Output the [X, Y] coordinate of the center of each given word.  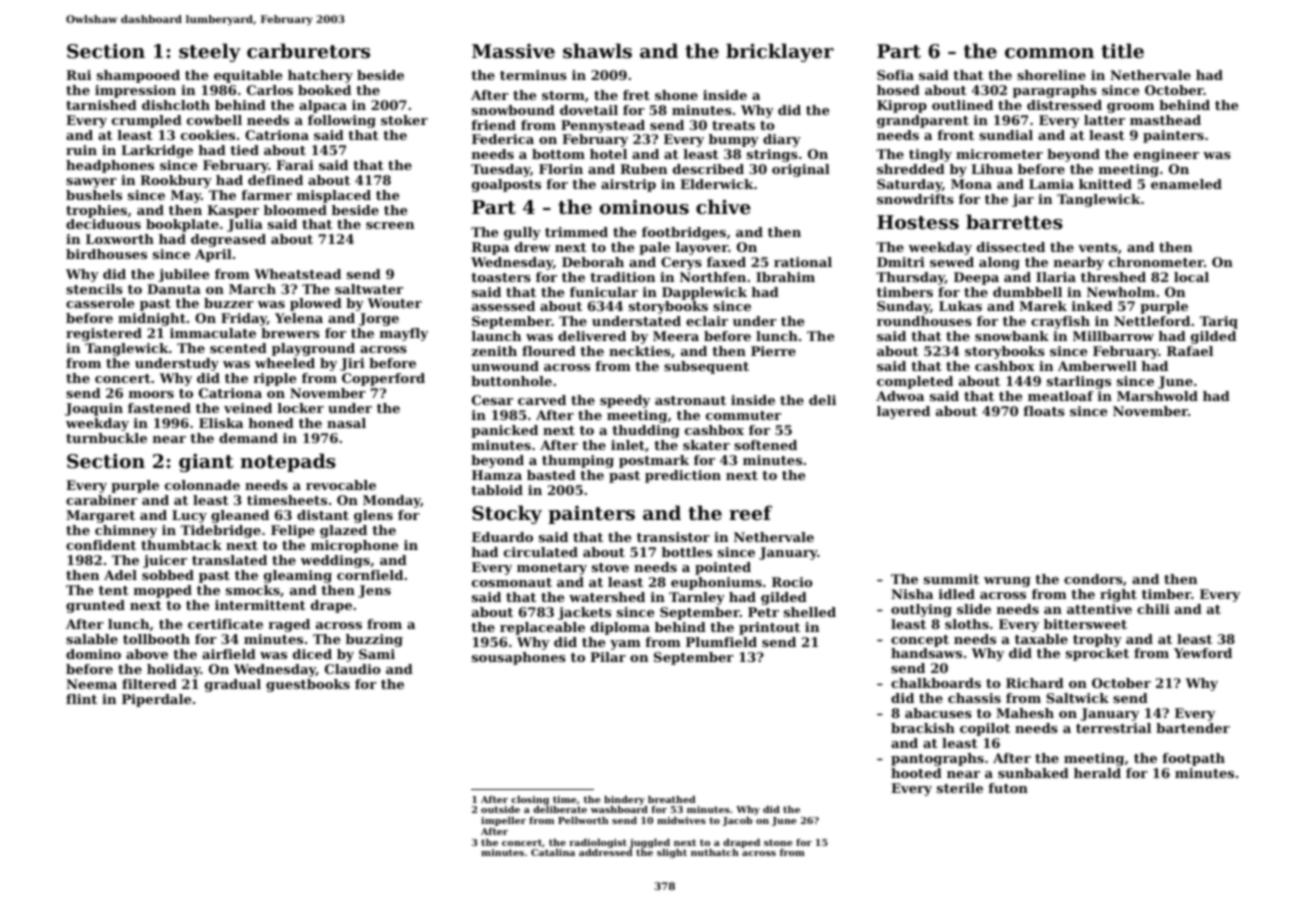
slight [672, 853]
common [1049, 53]
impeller [503, 821]
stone [778, 842]
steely [210, 52]
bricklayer [780, 52]
